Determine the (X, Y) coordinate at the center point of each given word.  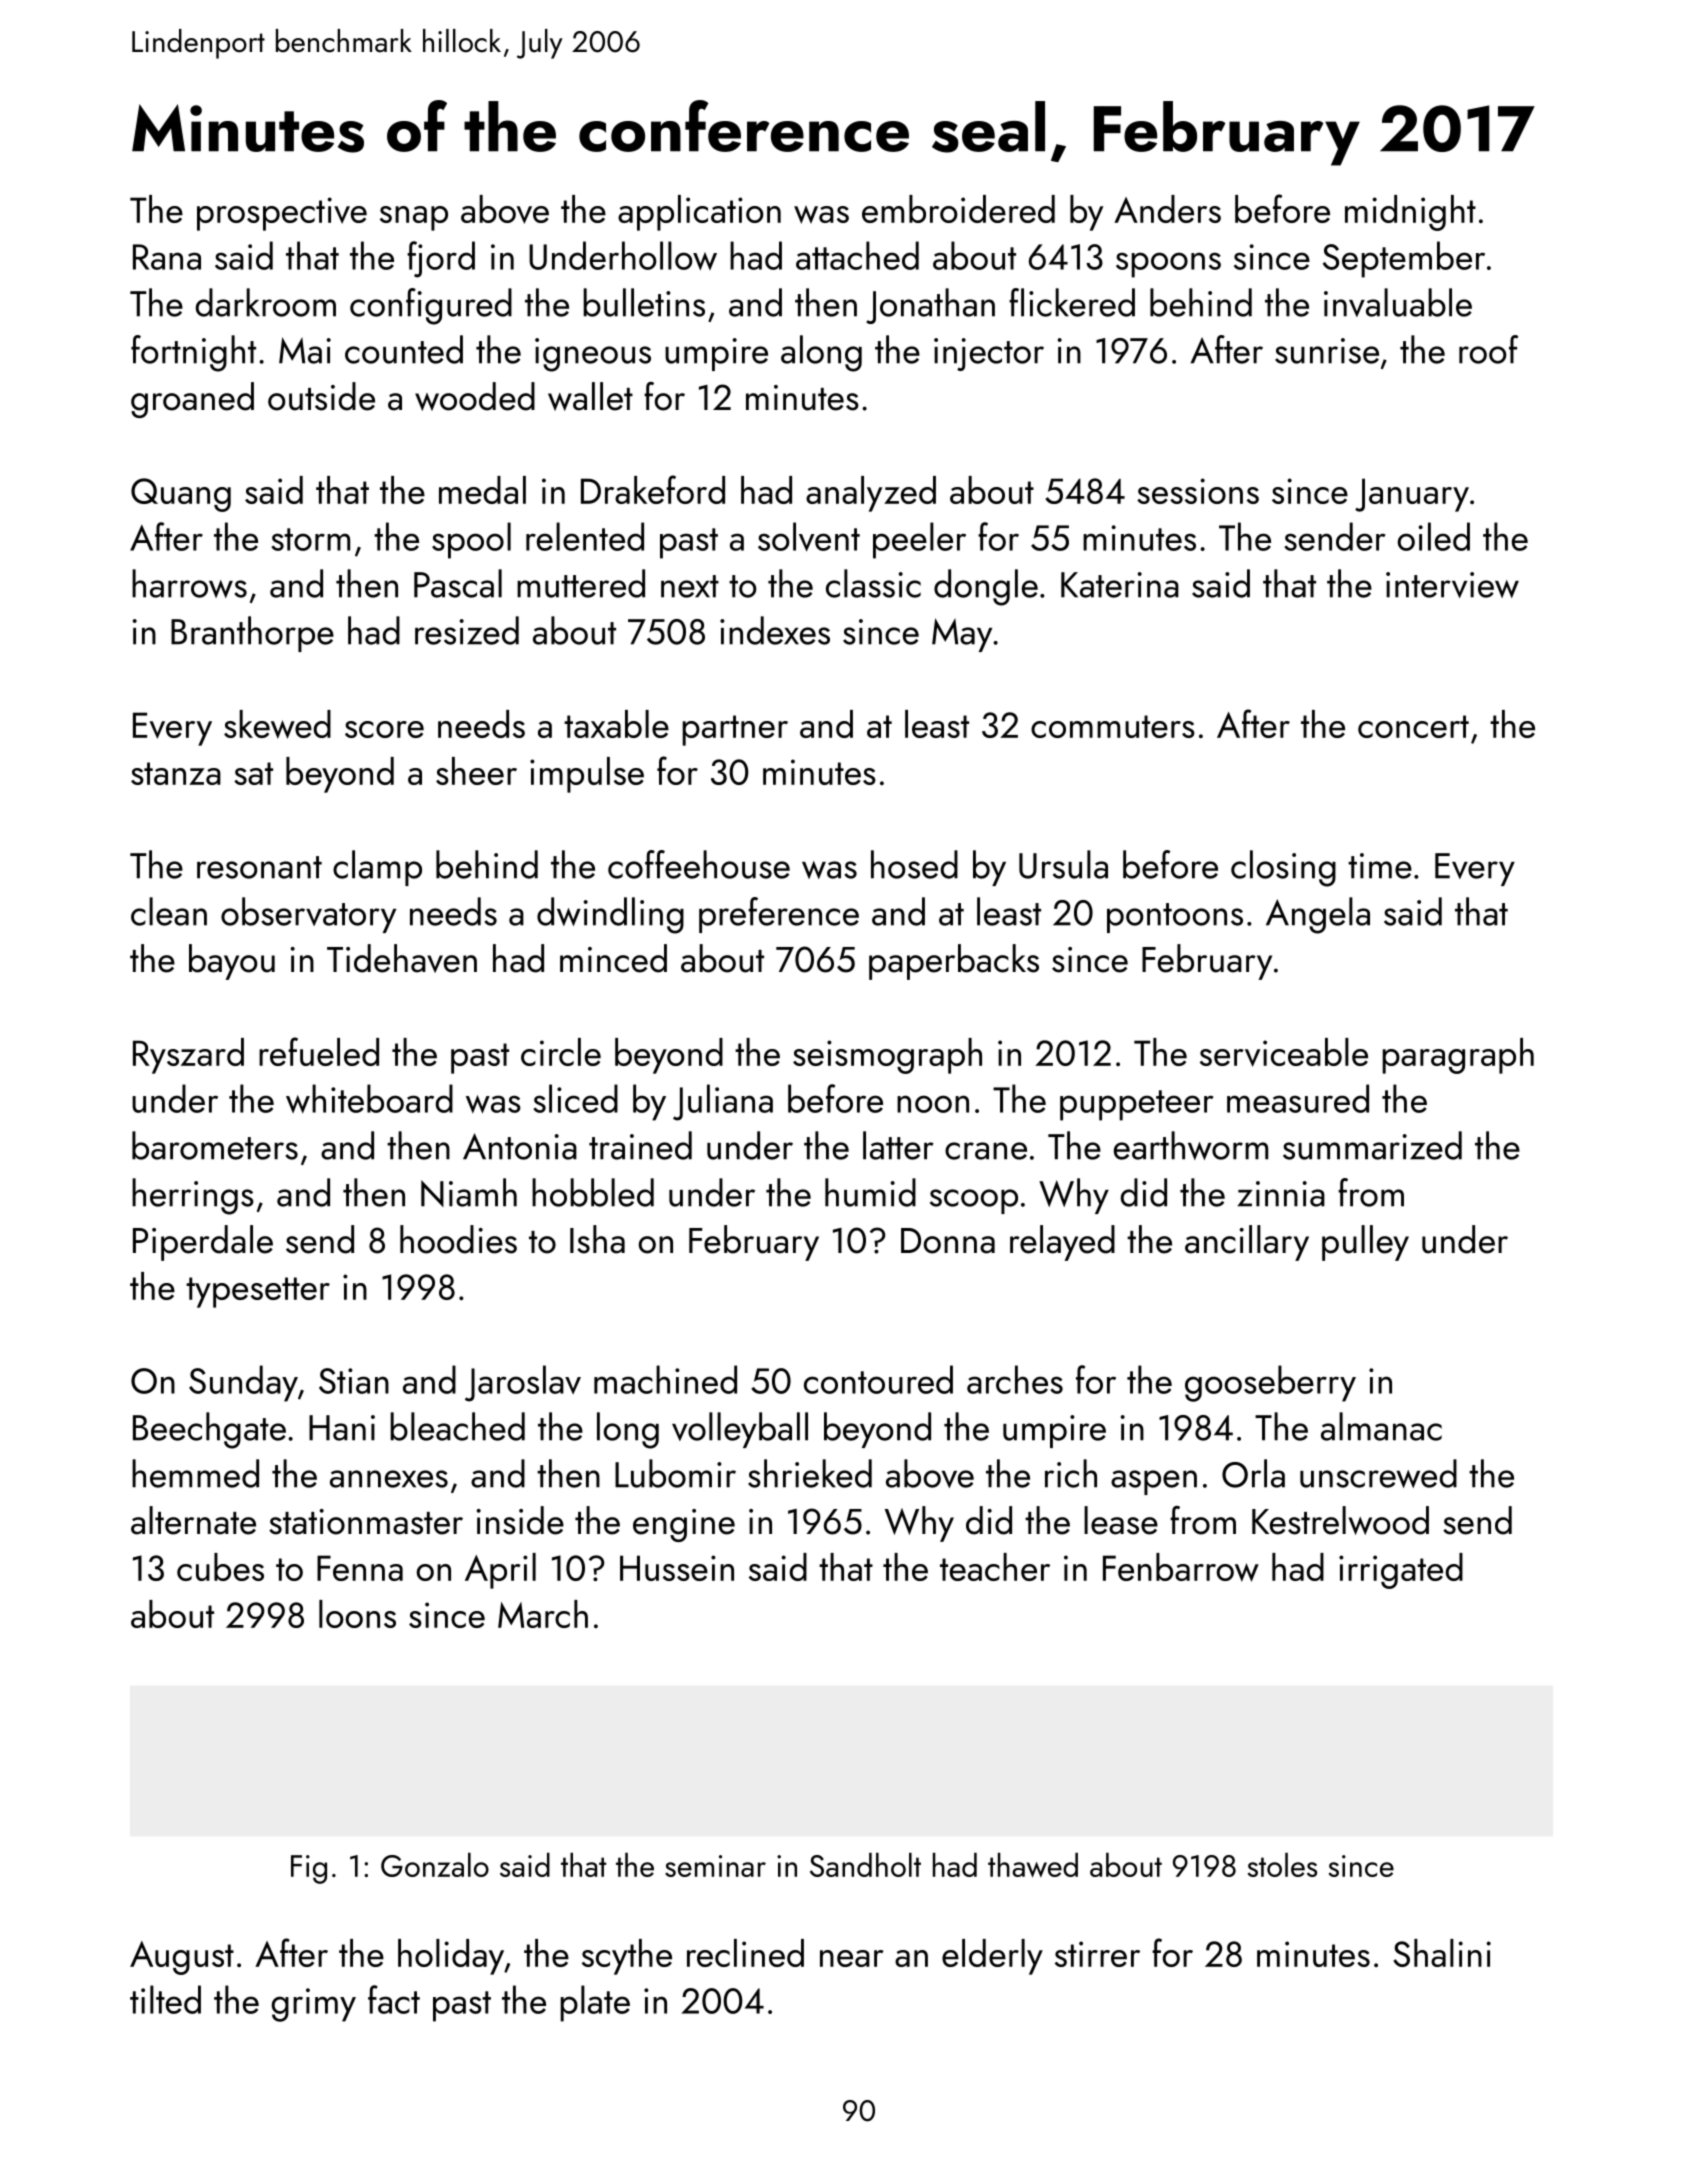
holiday (451, 1957)
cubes (220, 1567)
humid (870, 1192)
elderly (992, 1957)
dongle (986, 587)
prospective (282, 214)
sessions (1198, 491)
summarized (1372, 1145)
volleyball (740, 1430)
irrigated (1401, 1571)
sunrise (1327, 351)
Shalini (1442, 1953)
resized (467, 630)
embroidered (958, 209)
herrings (193, 1196)
